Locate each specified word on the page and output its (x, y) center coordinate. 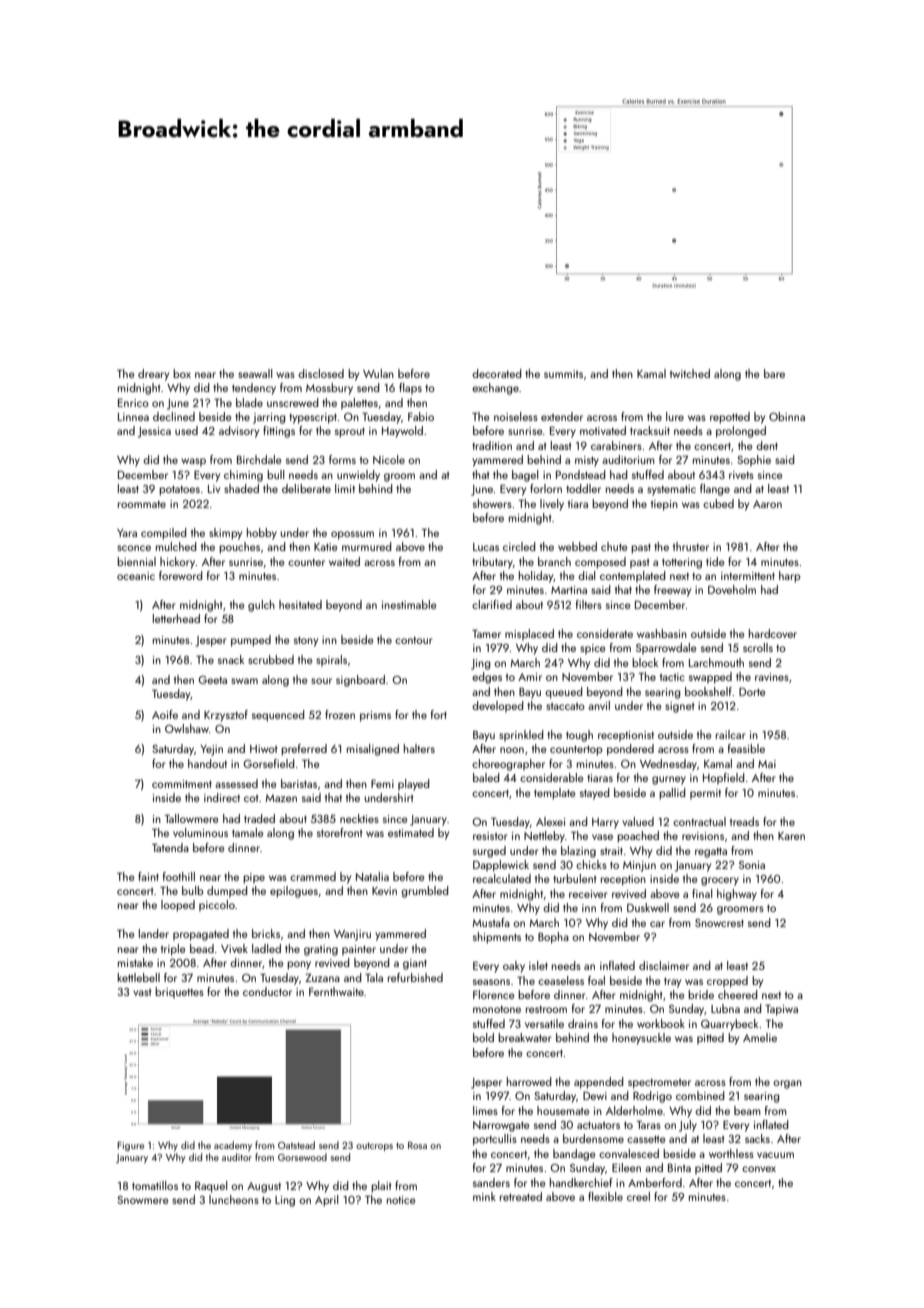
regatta (711, 852)
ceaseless (561, 980)
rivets (741, 475)
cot (251, 798)
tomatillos (155, 1185)
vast (142, 992)
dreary (153, 375)
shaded (241, 488)
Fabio (421, 416)
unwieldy (358, 476)
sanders (491, 1182)
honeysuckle (641, 1039)
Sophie (754, 461)
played (414, 785)
